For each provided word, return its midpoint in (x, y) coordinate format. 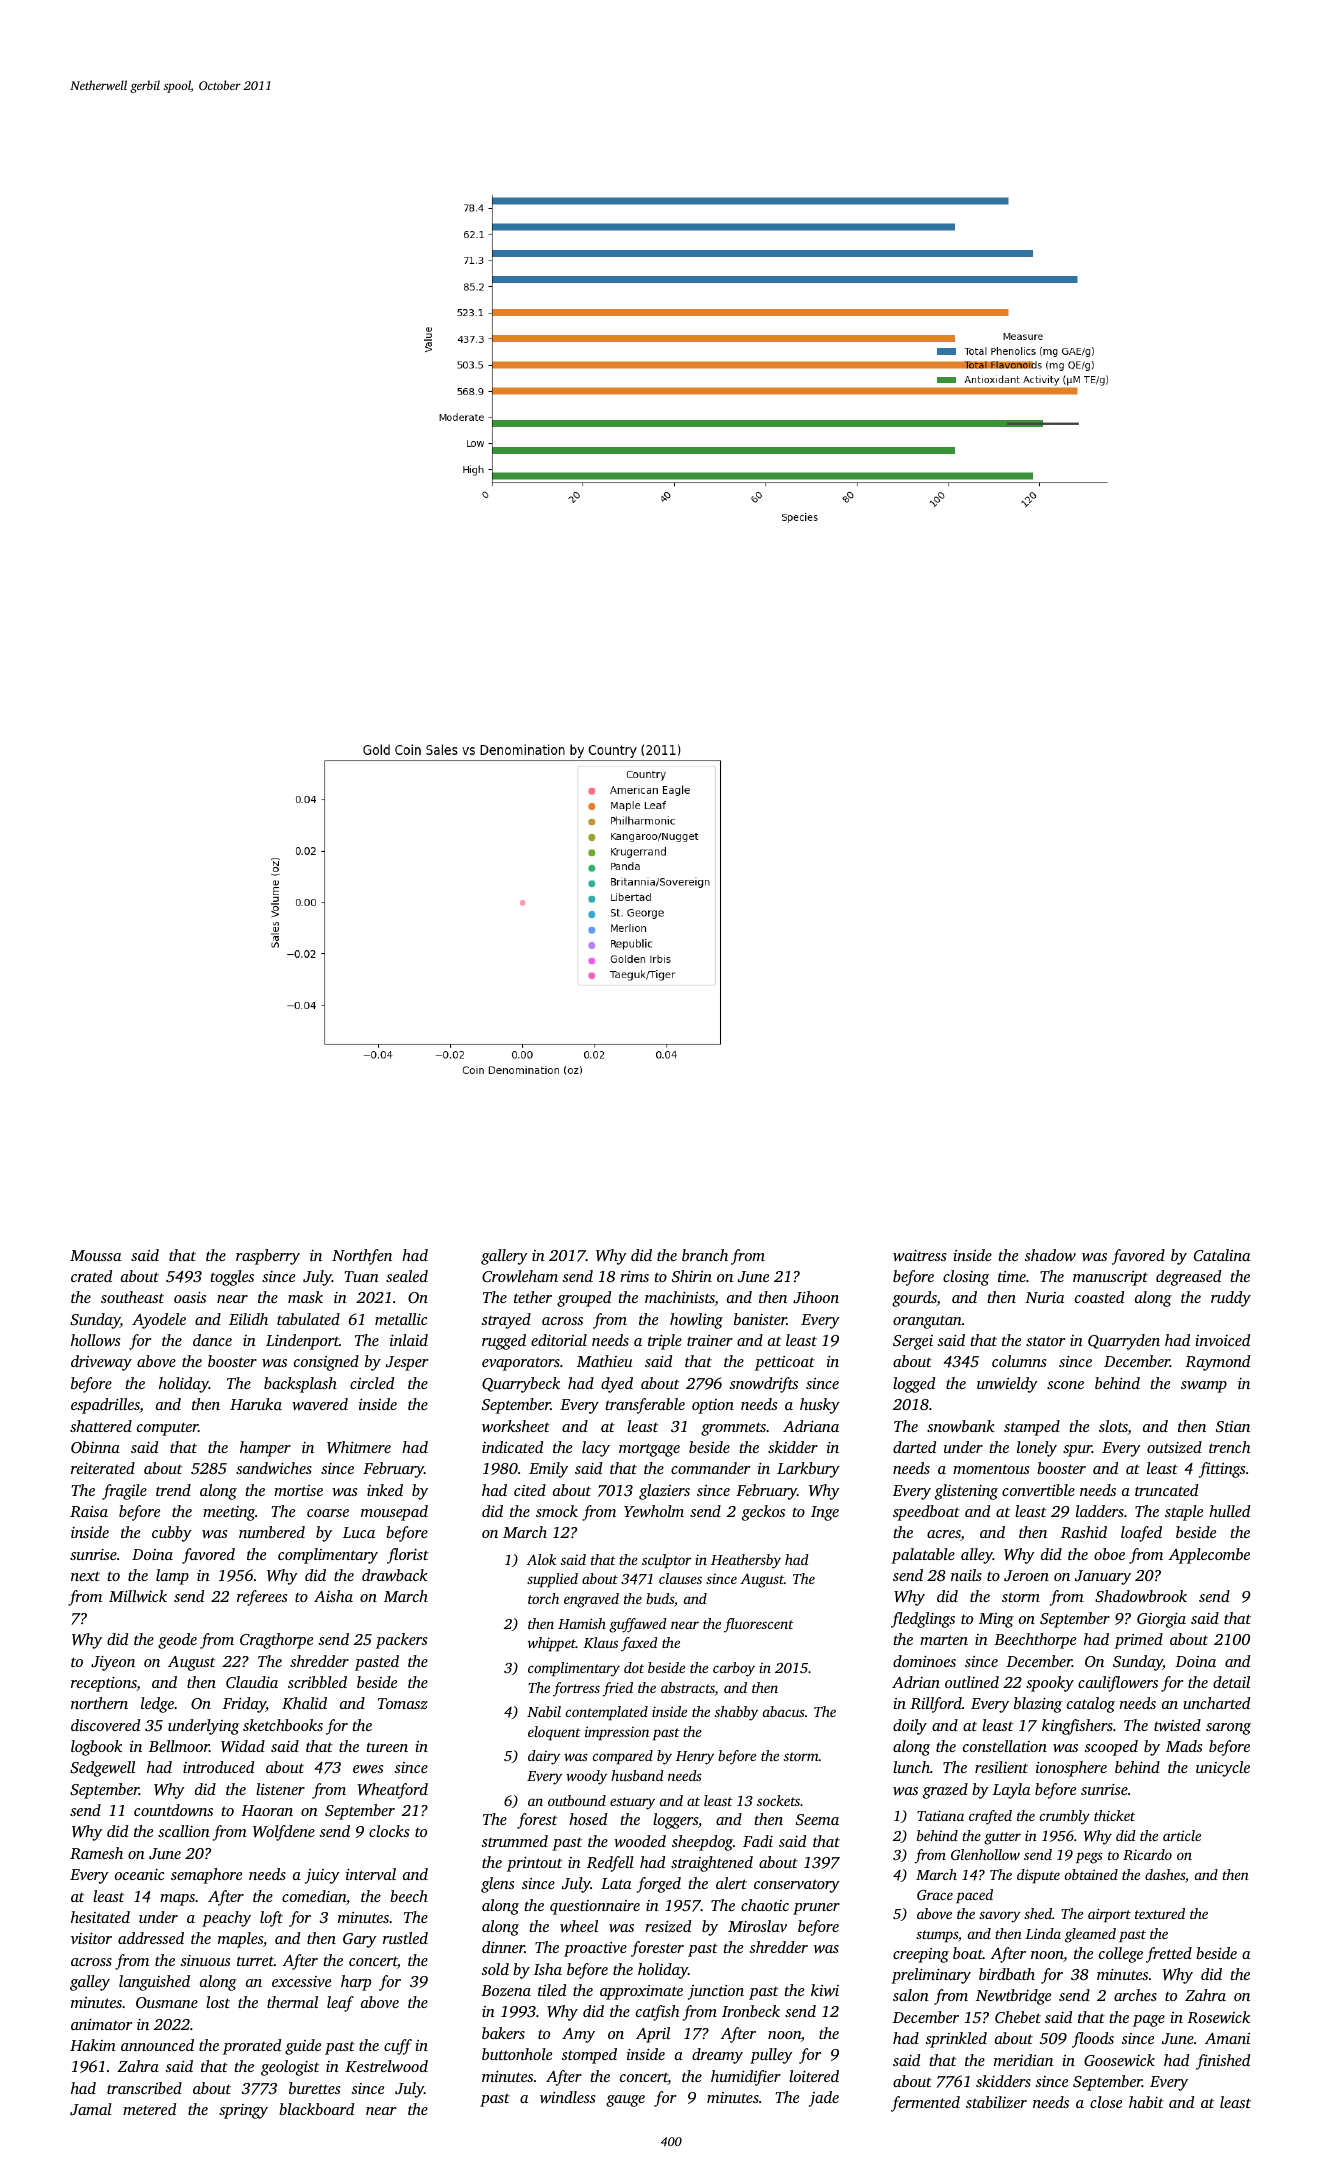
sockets (778, 1800)
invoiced (1222, 1340)
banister (760, 1319)
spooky (1050, 1684)
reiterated (103, 1468)
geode (177, 1641)
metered (149, 2109)
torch (543, 1598)
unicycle (1223, 1769)
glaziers (664, 1492)
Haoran (267, 1810)
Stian (1233, 1426)
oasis (190, 1297)
